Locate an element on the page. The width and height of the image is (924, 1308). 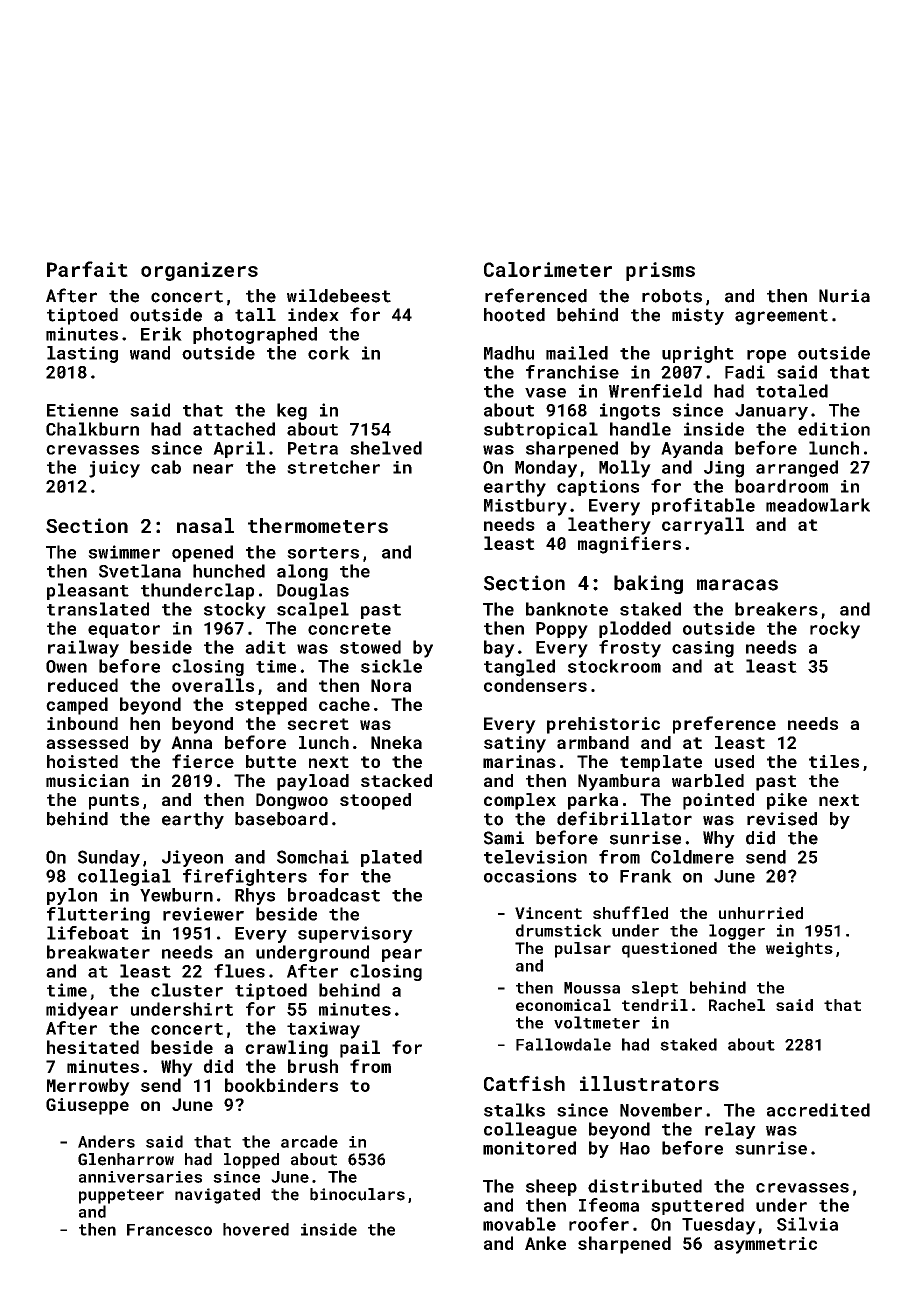
cork is located at coordinates (329, 353).
